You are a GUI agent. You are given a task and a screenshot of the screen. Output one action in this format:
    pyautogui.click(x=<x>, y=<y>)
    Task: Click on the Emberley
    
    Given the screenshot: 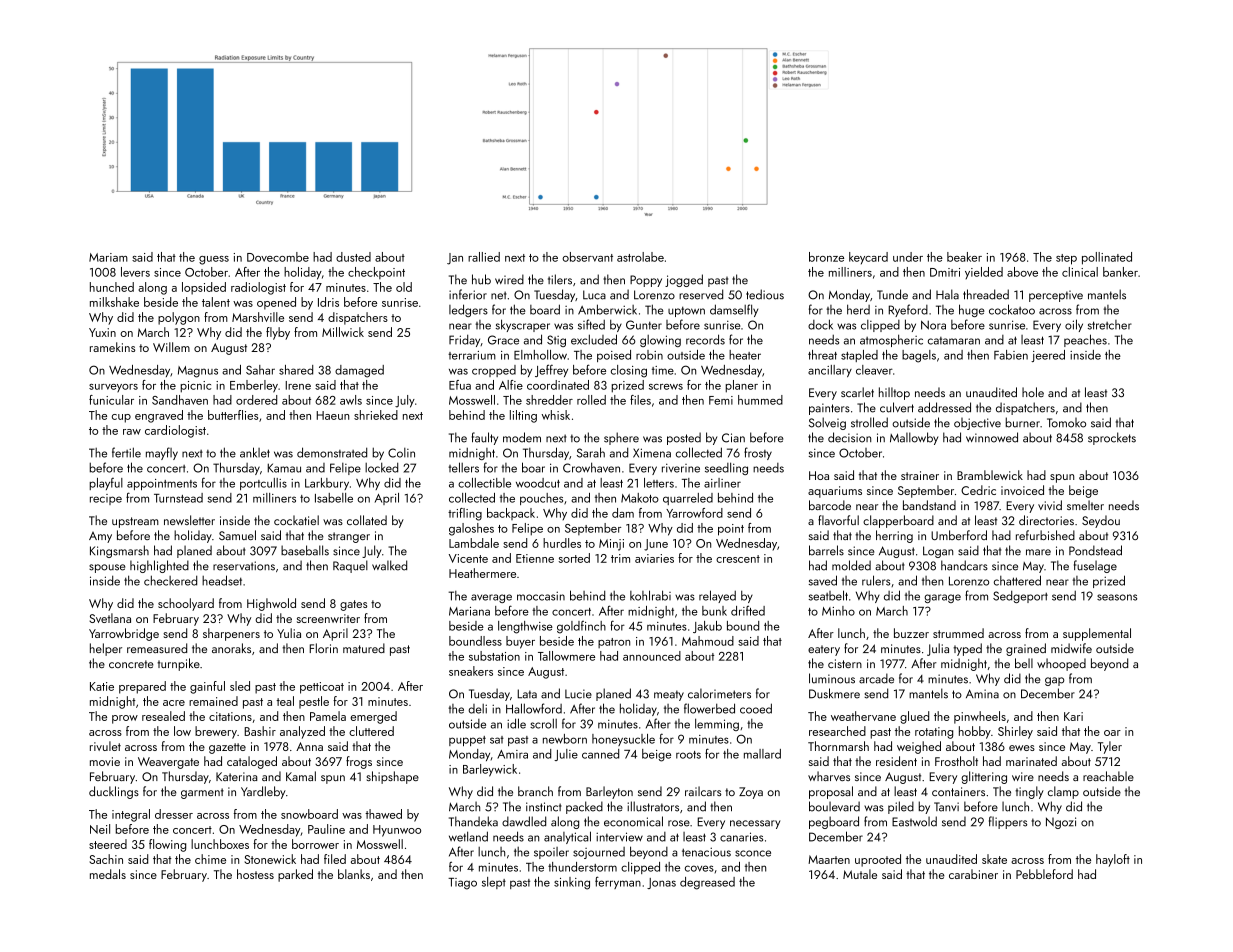 What is the action you would take?
    pyautogui.click(x=254, y=386)
